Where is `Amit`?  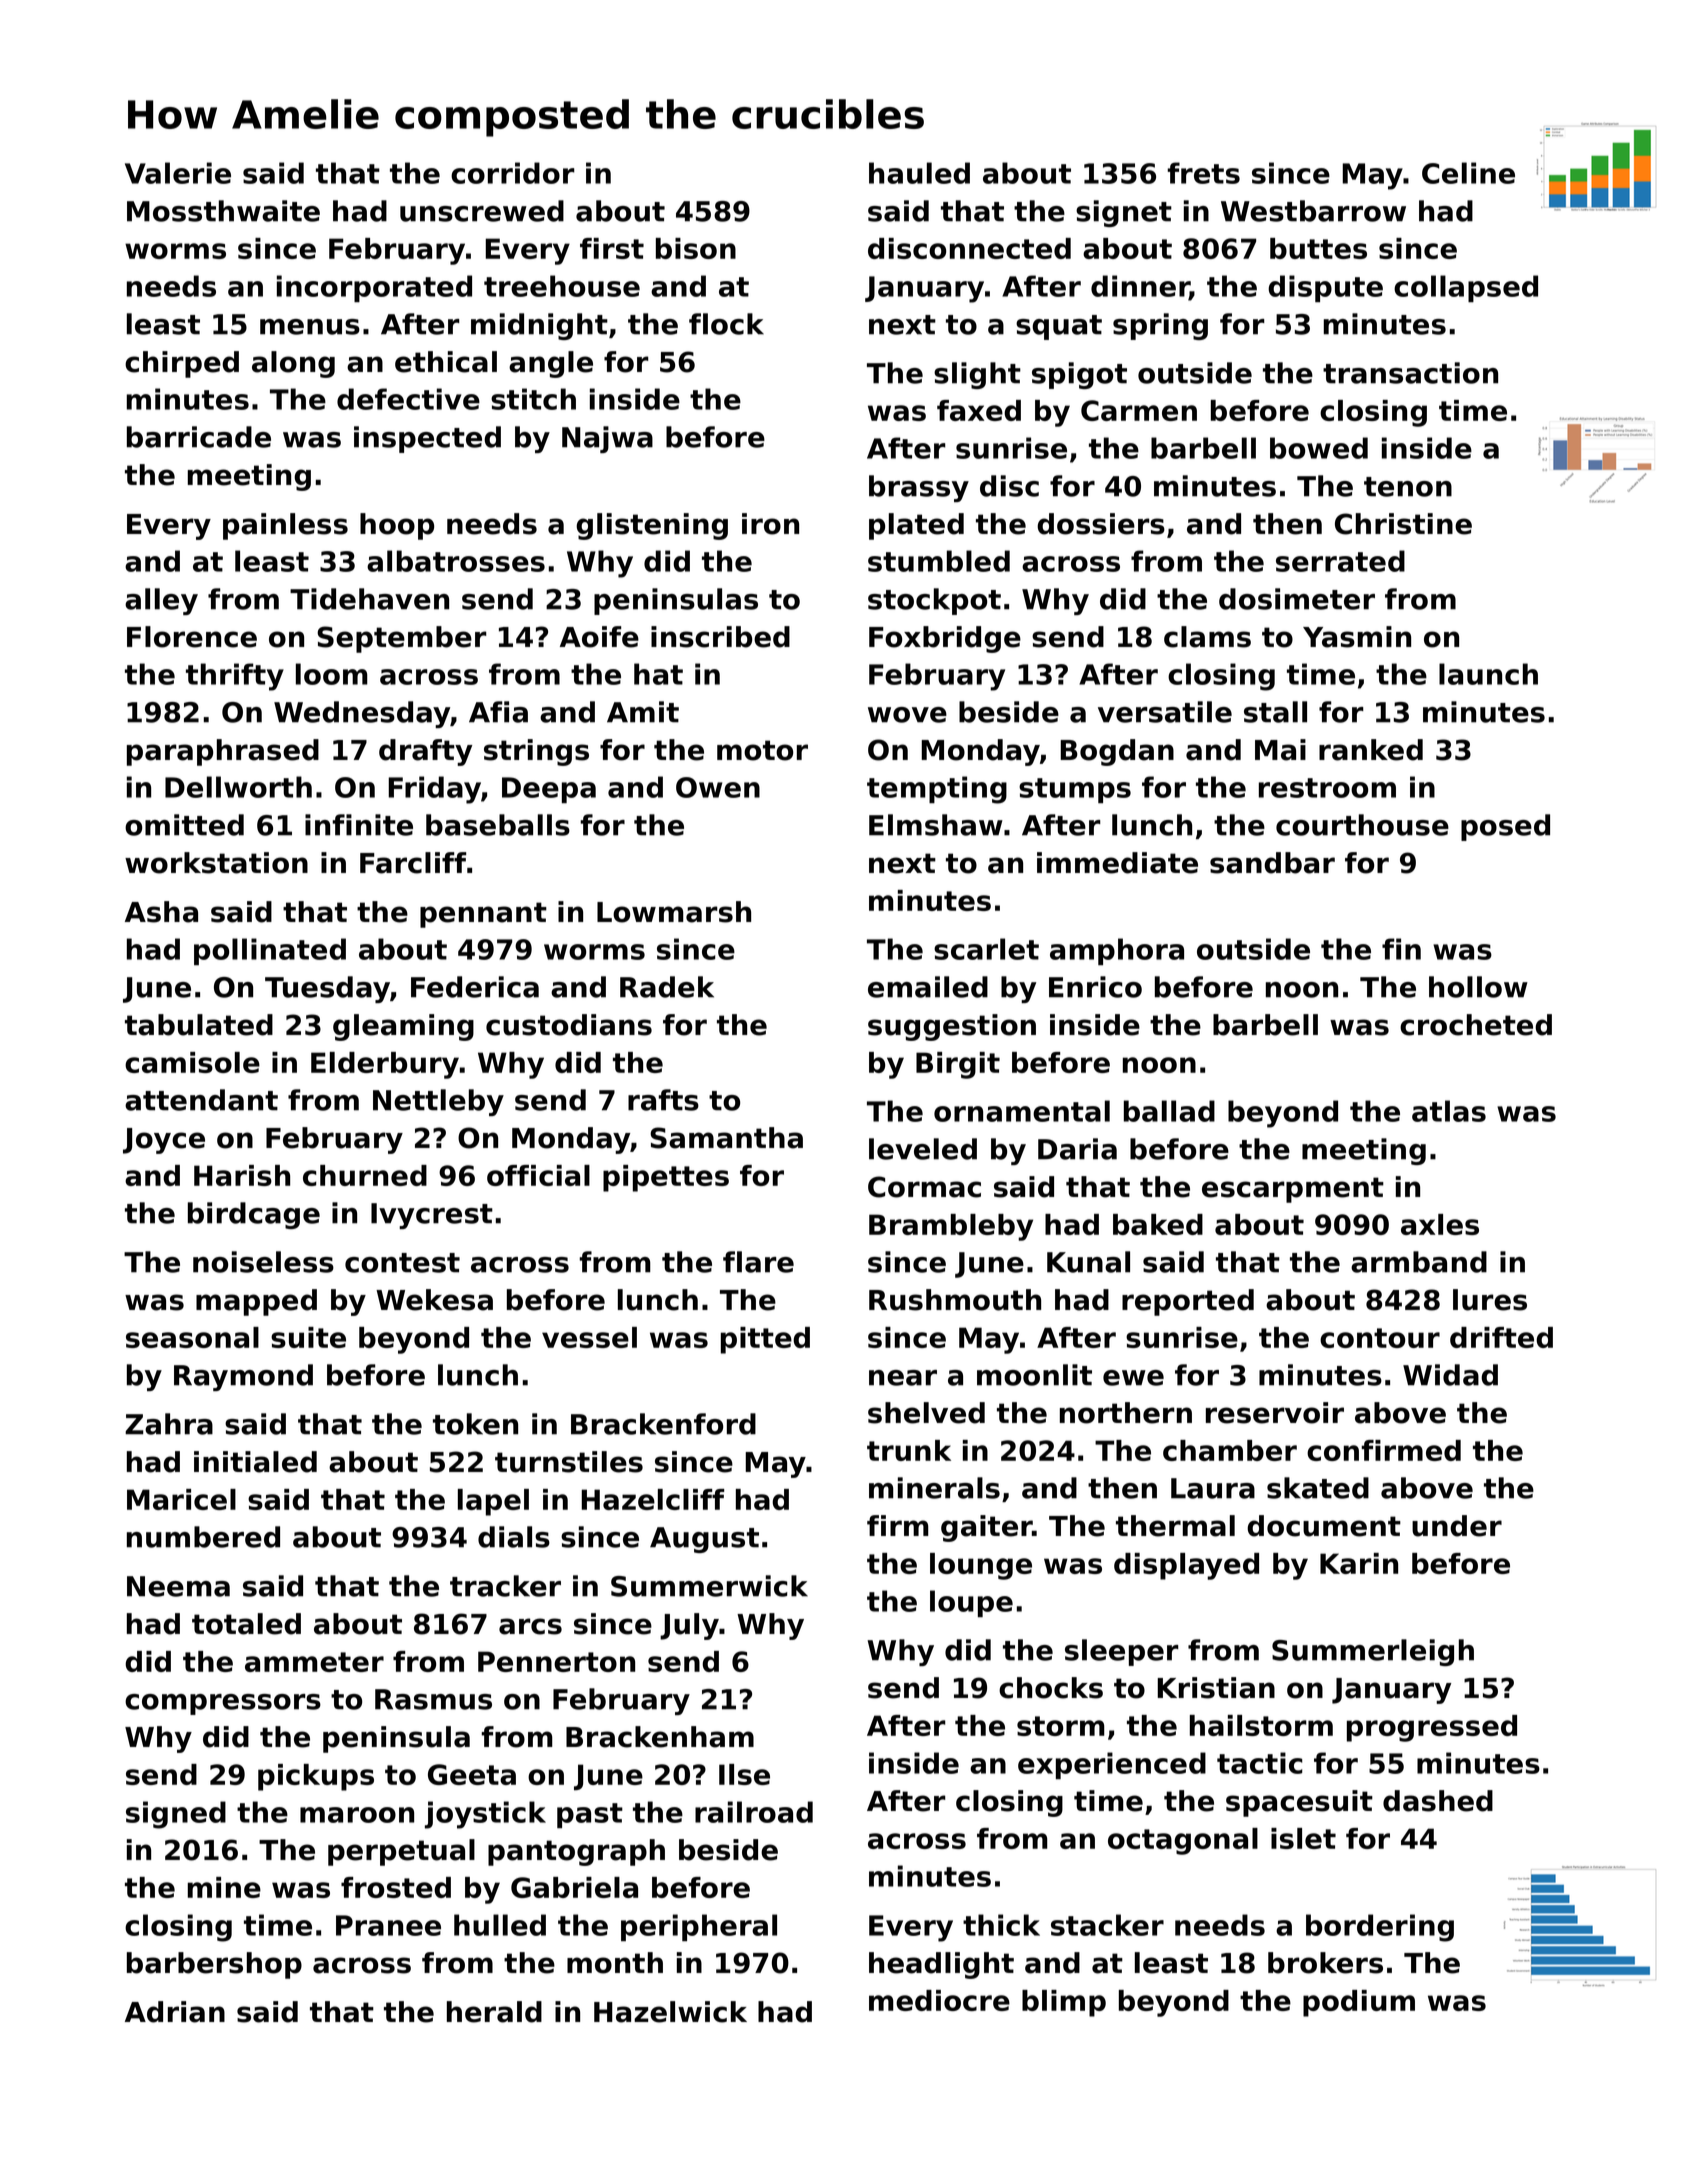
Amit is located at coordinates (643, 712).
